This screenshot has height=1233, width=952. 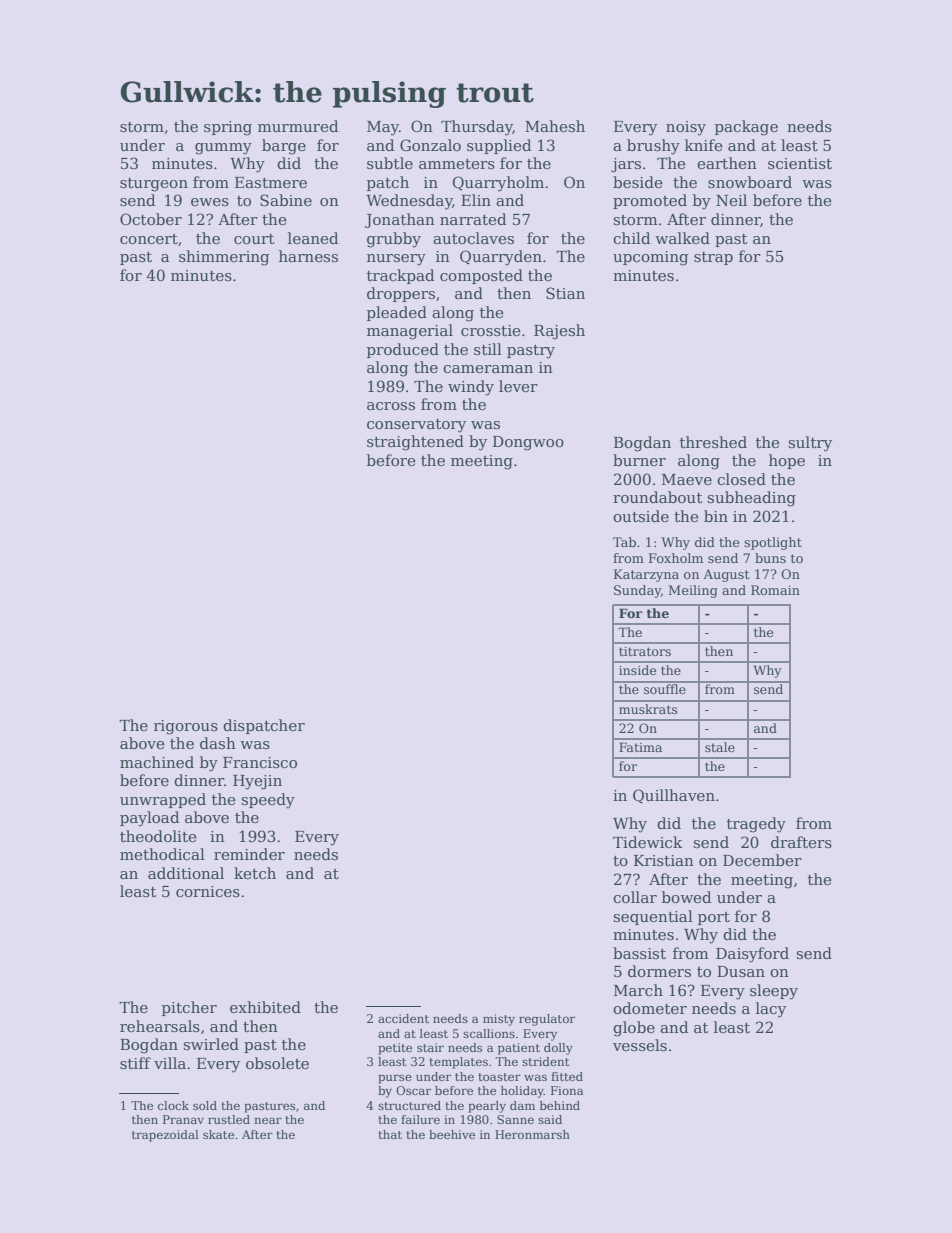 I want to click on cornices, so click(x=208, y=891).
